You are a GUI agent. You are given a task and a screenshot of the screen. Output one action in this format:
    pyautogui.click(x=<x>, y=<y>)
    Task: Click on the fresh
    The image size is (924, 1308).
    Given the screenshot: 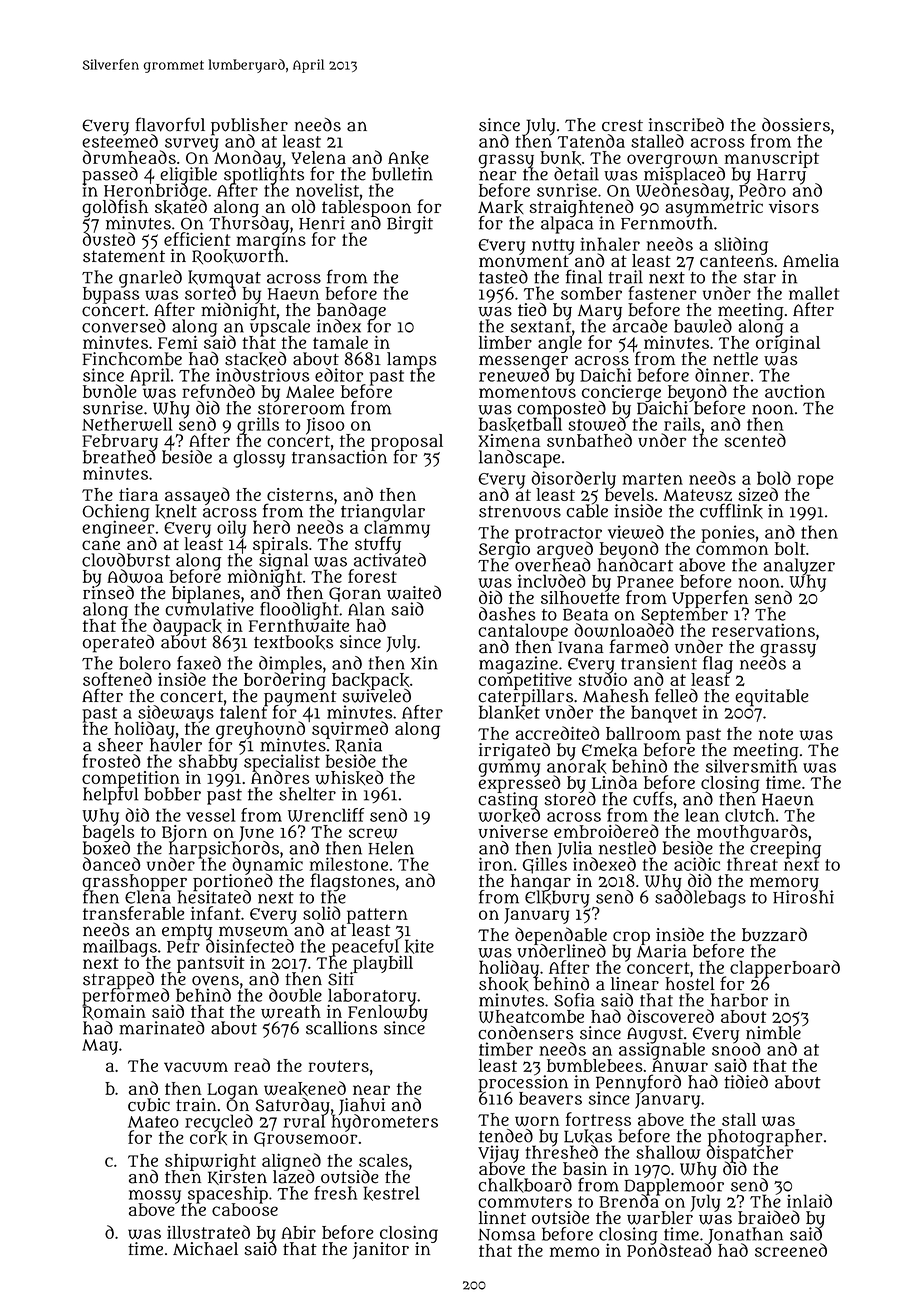 What is the action you would take?
    pyautogui.click(x=335, y=1193)
